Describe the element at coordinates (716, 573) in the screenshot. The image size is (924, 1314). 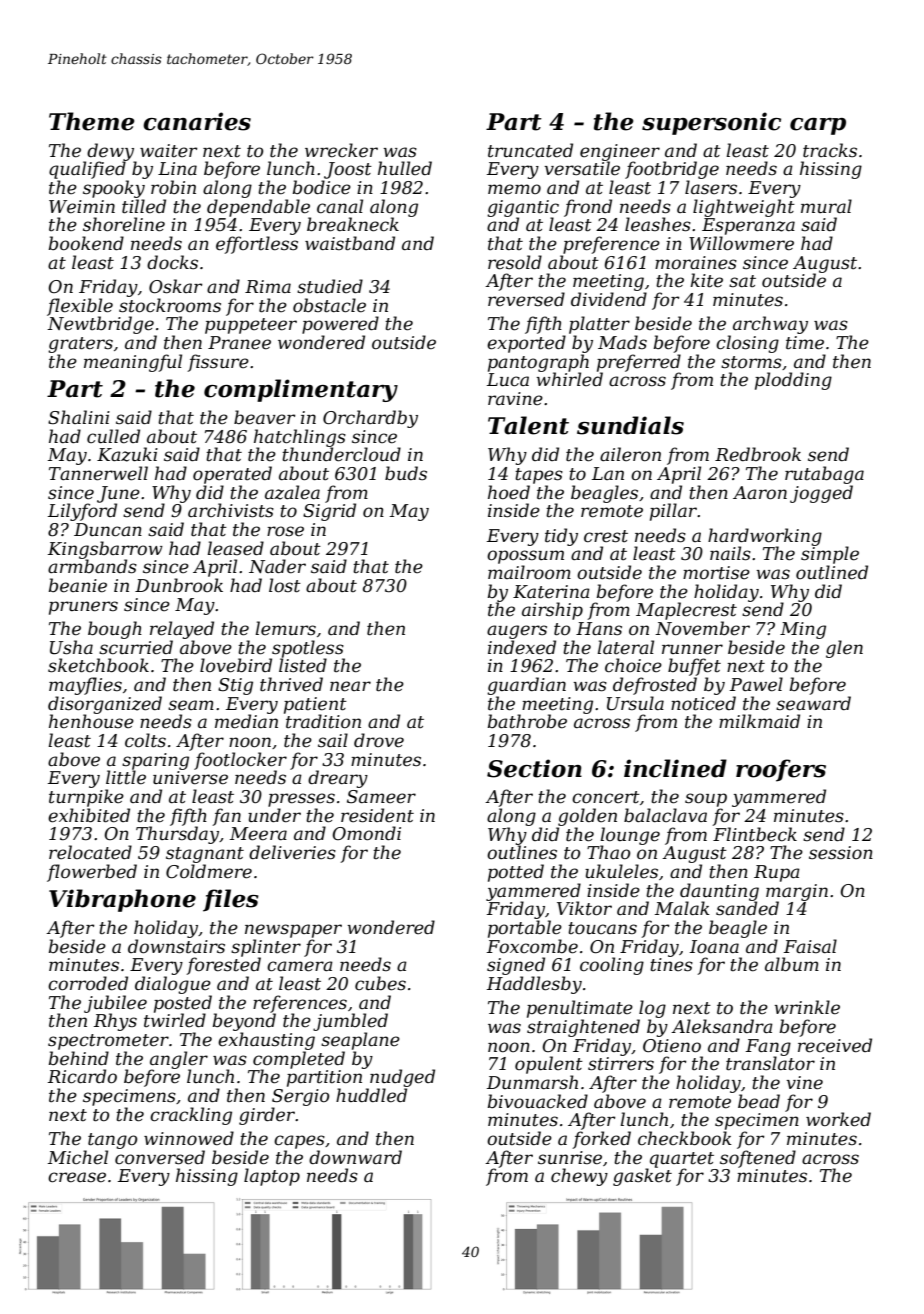
I see `mortise` at that location.
